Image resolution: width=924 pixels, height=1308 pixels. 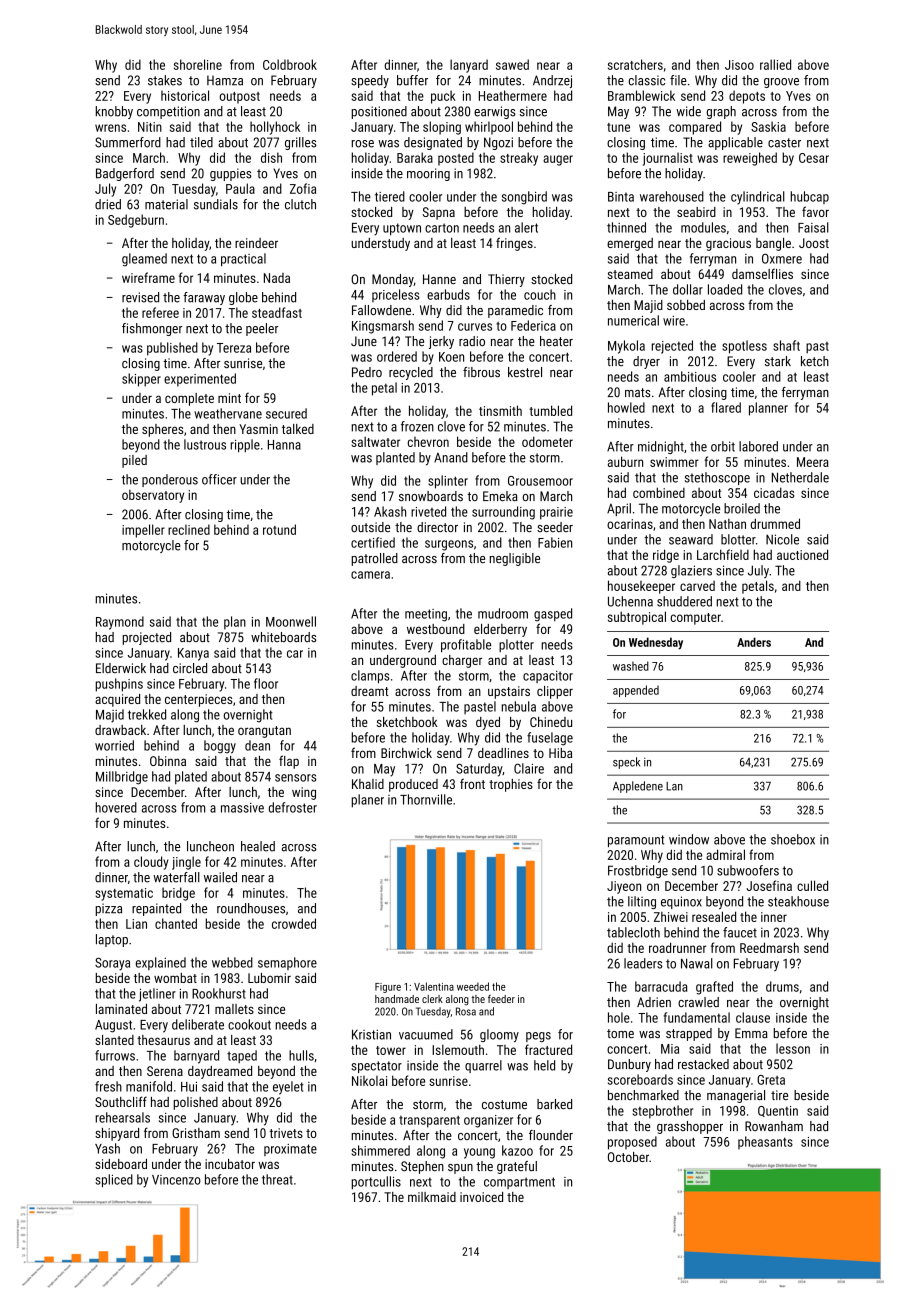 What do you see at coordinates (371, 1034) in the image?
I see `Kristian` at bounding box center [371, 1034].
